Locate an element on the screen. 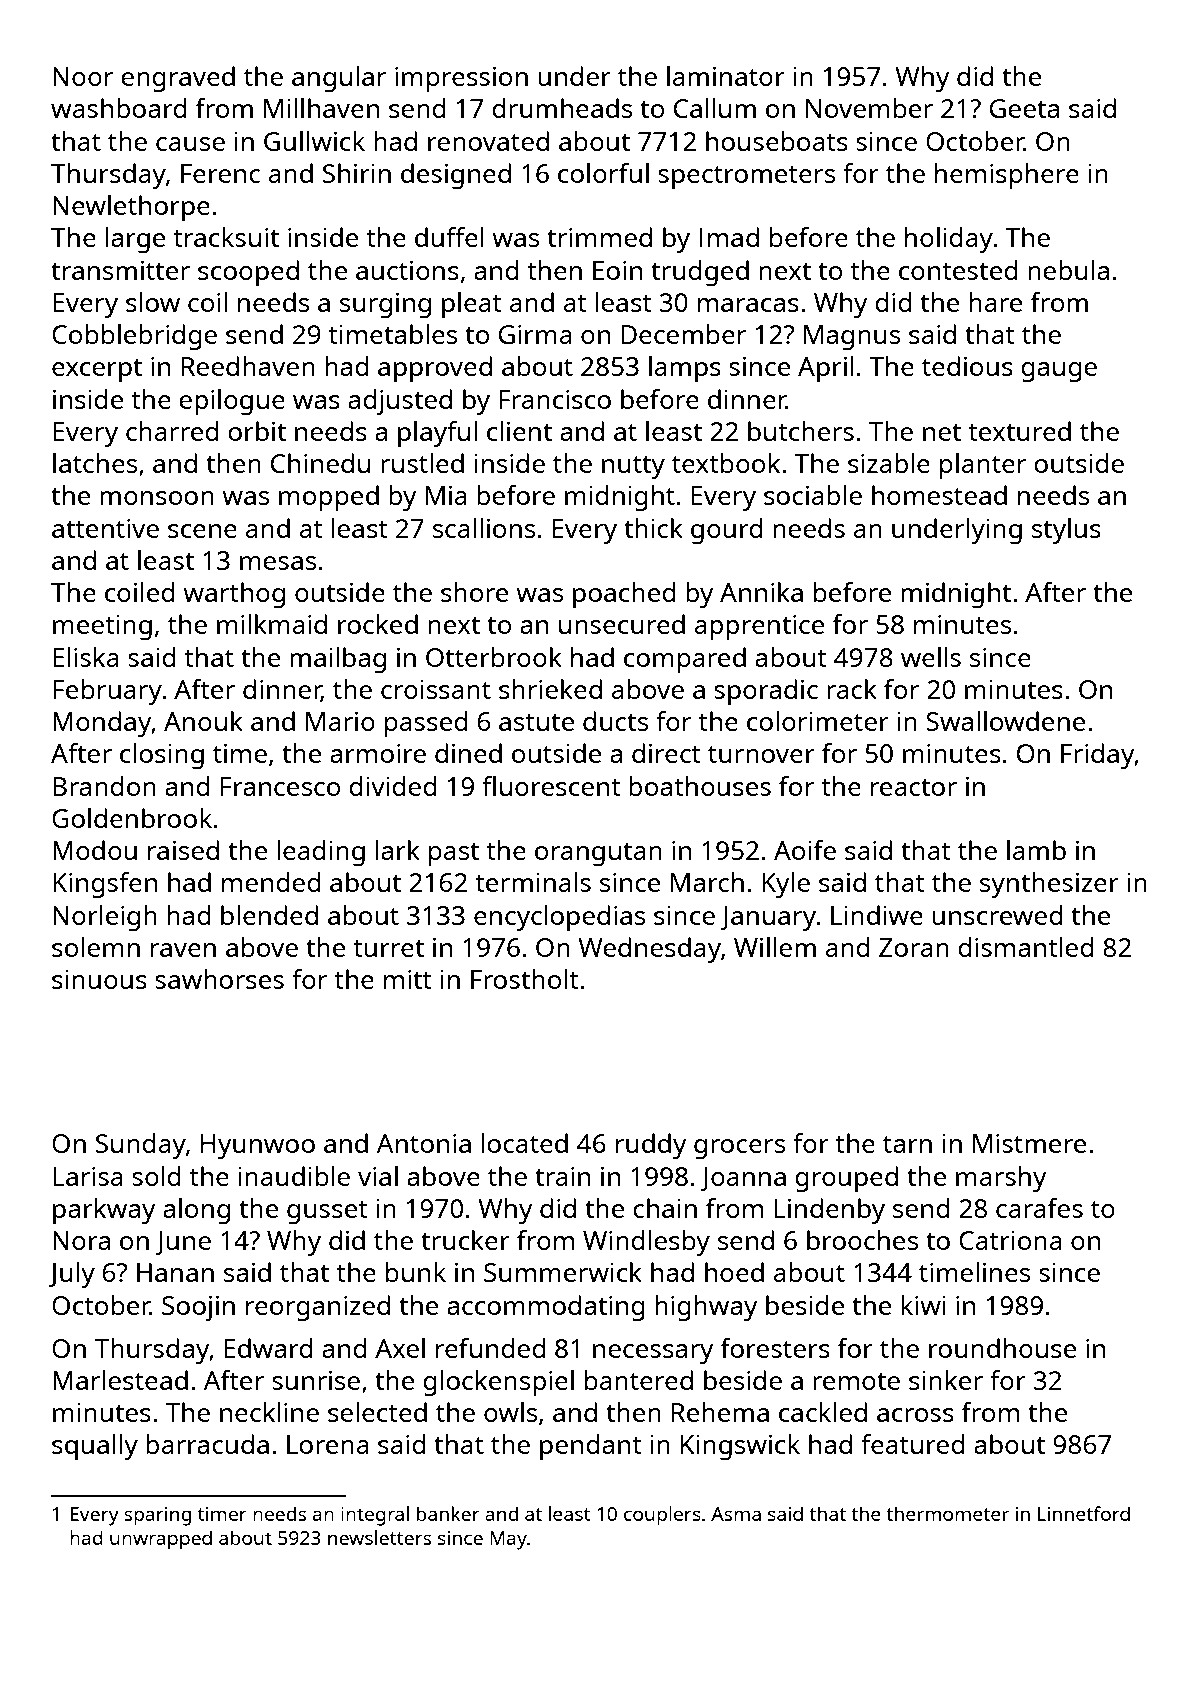 This screenshot has height=1698, width=1201. Anouk is located at coordinates (203, 721).
